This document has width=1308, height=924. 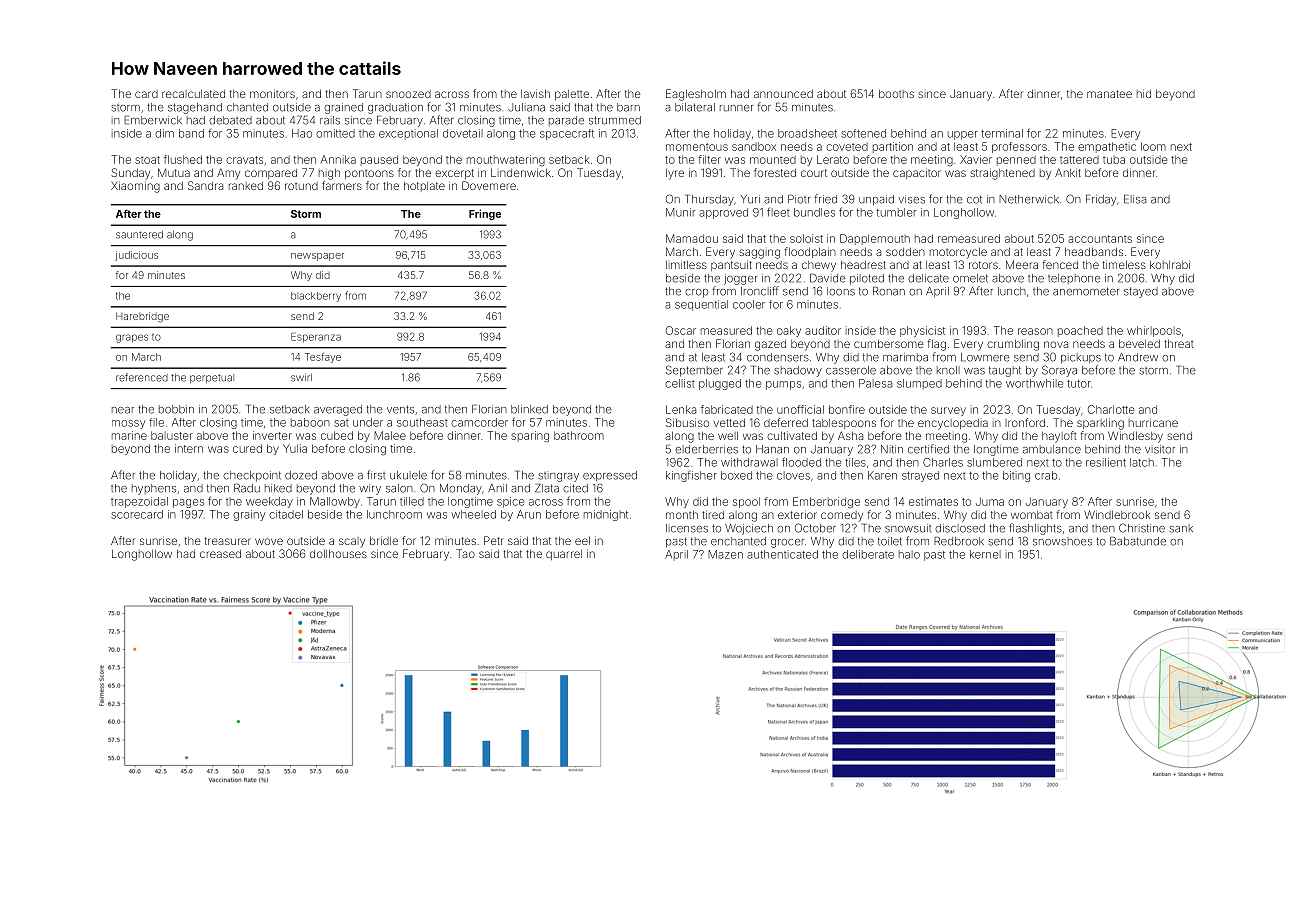 What do you see at coordinates (485, 214) in the document?
I see `Fringe` at bounding box center [485, 214].
